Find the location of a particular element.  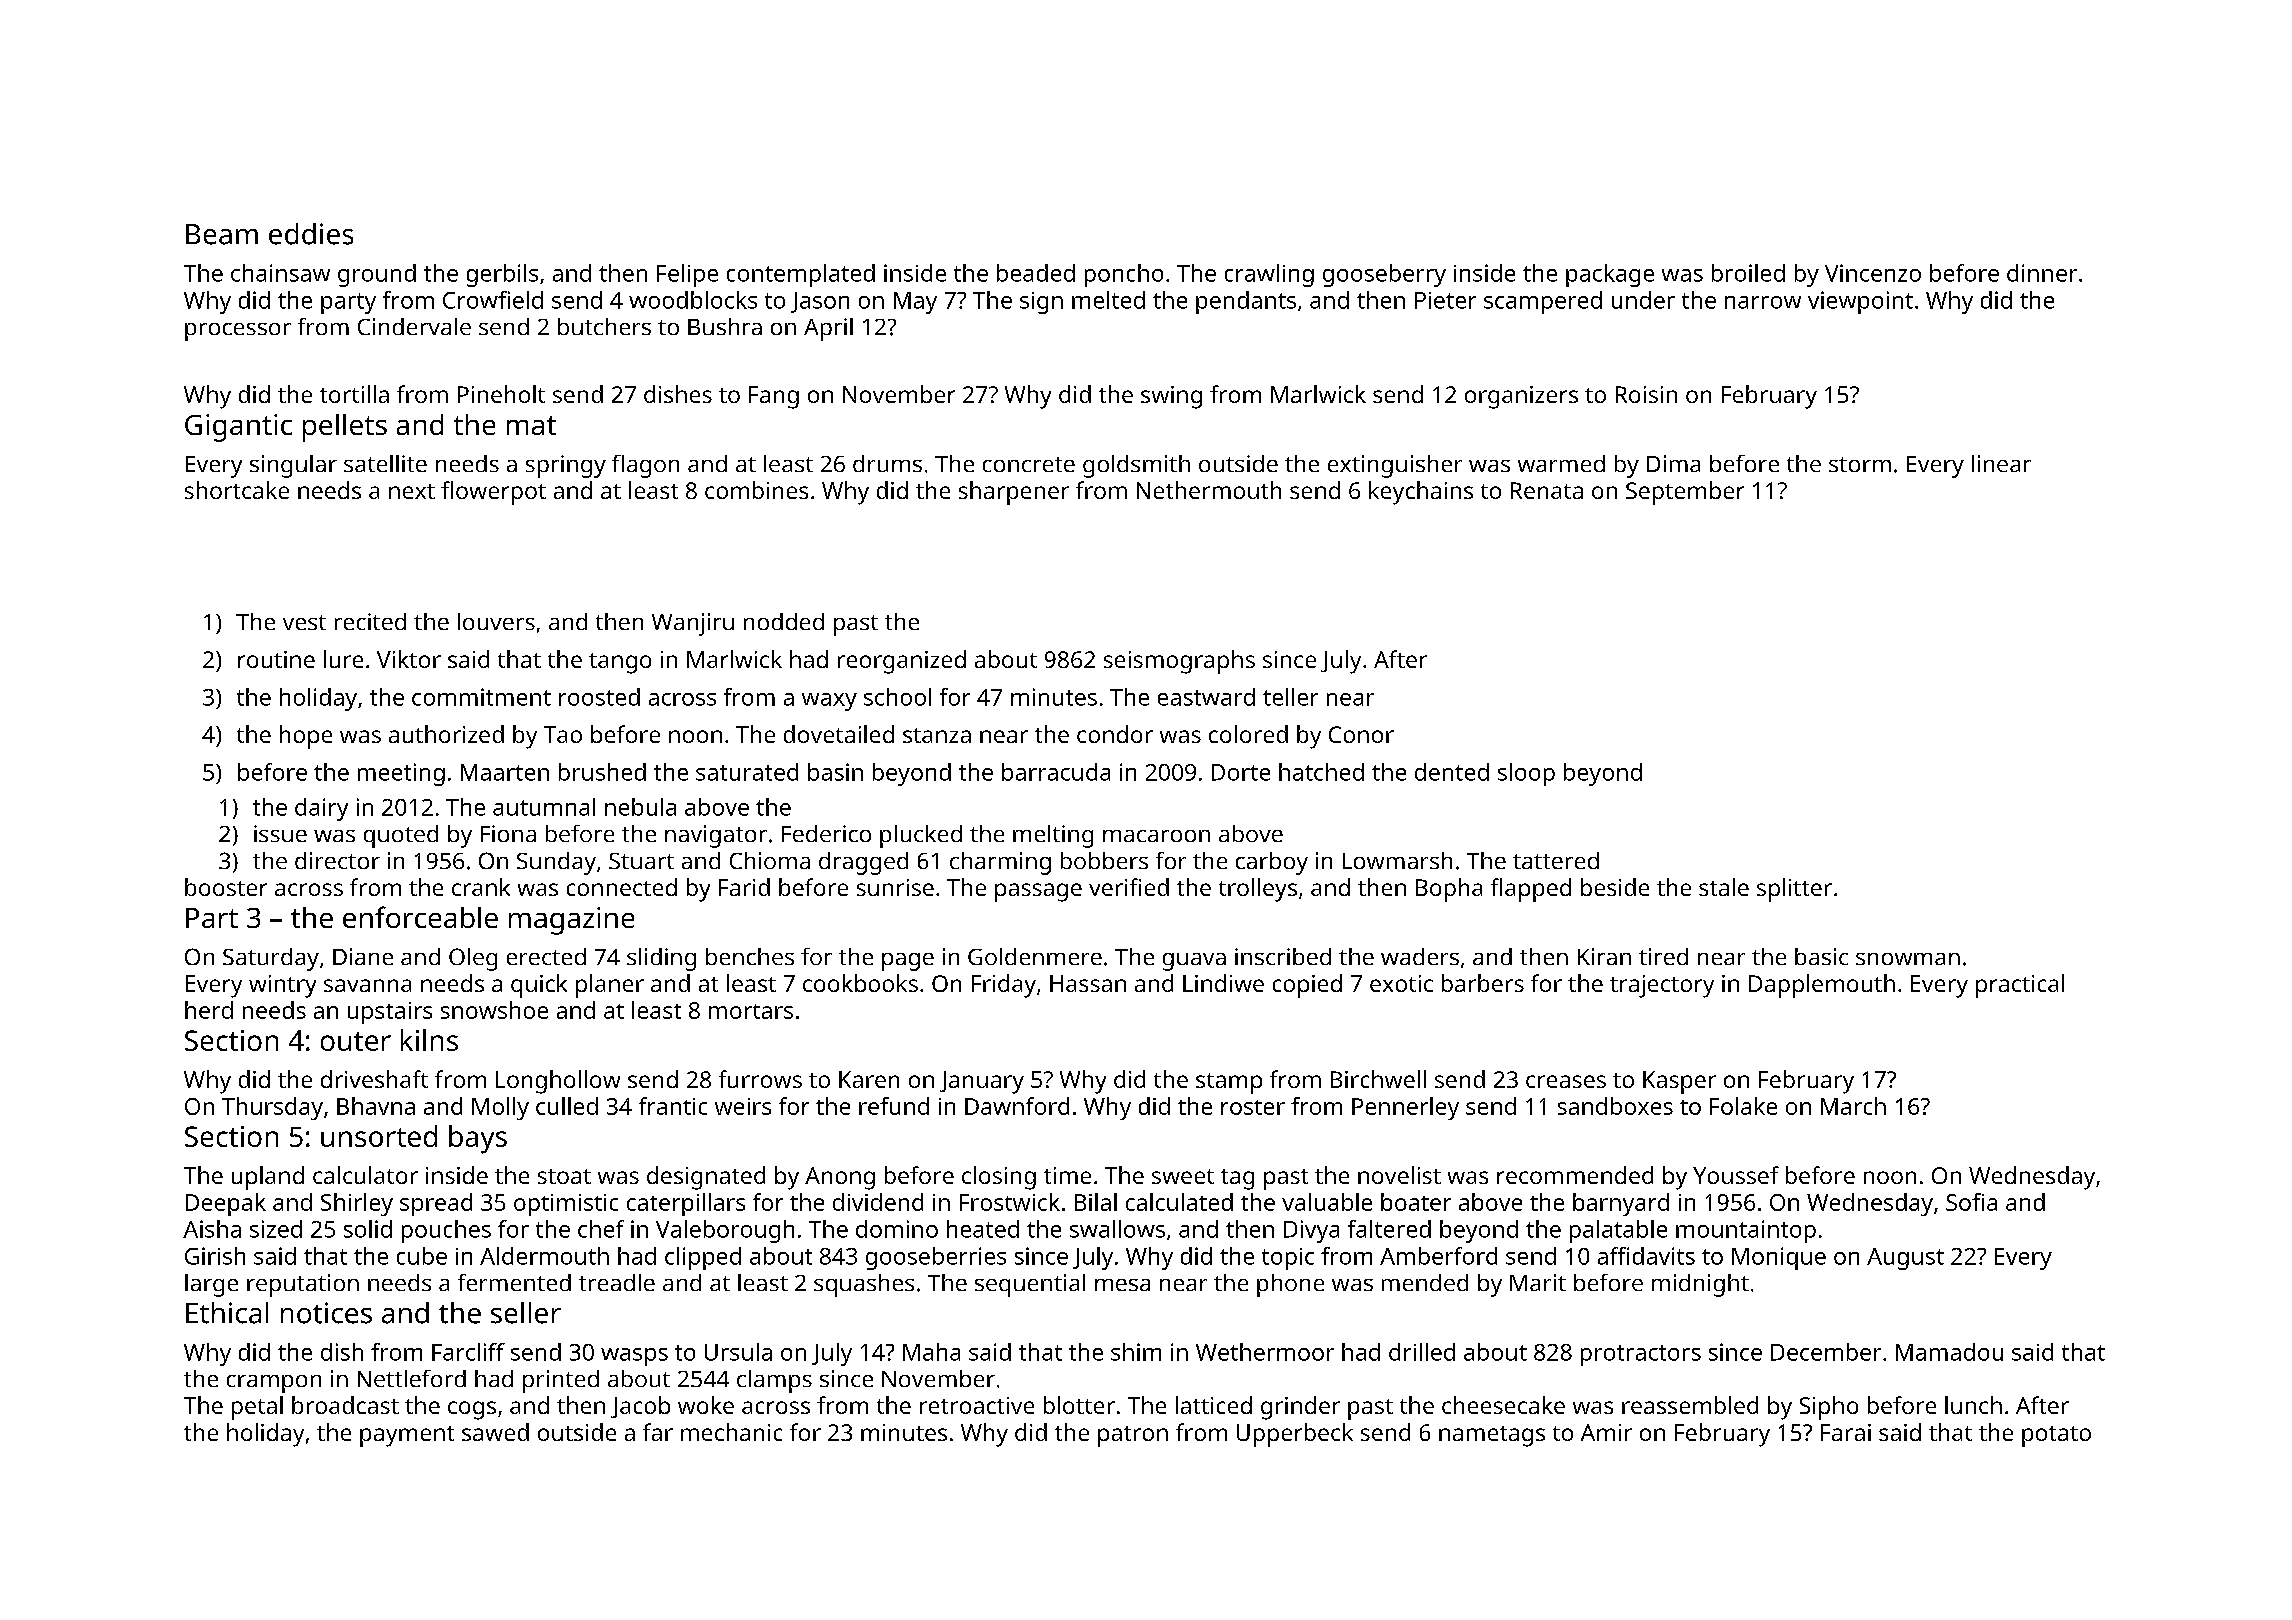

March is located at coordinates (1853, 1106).
